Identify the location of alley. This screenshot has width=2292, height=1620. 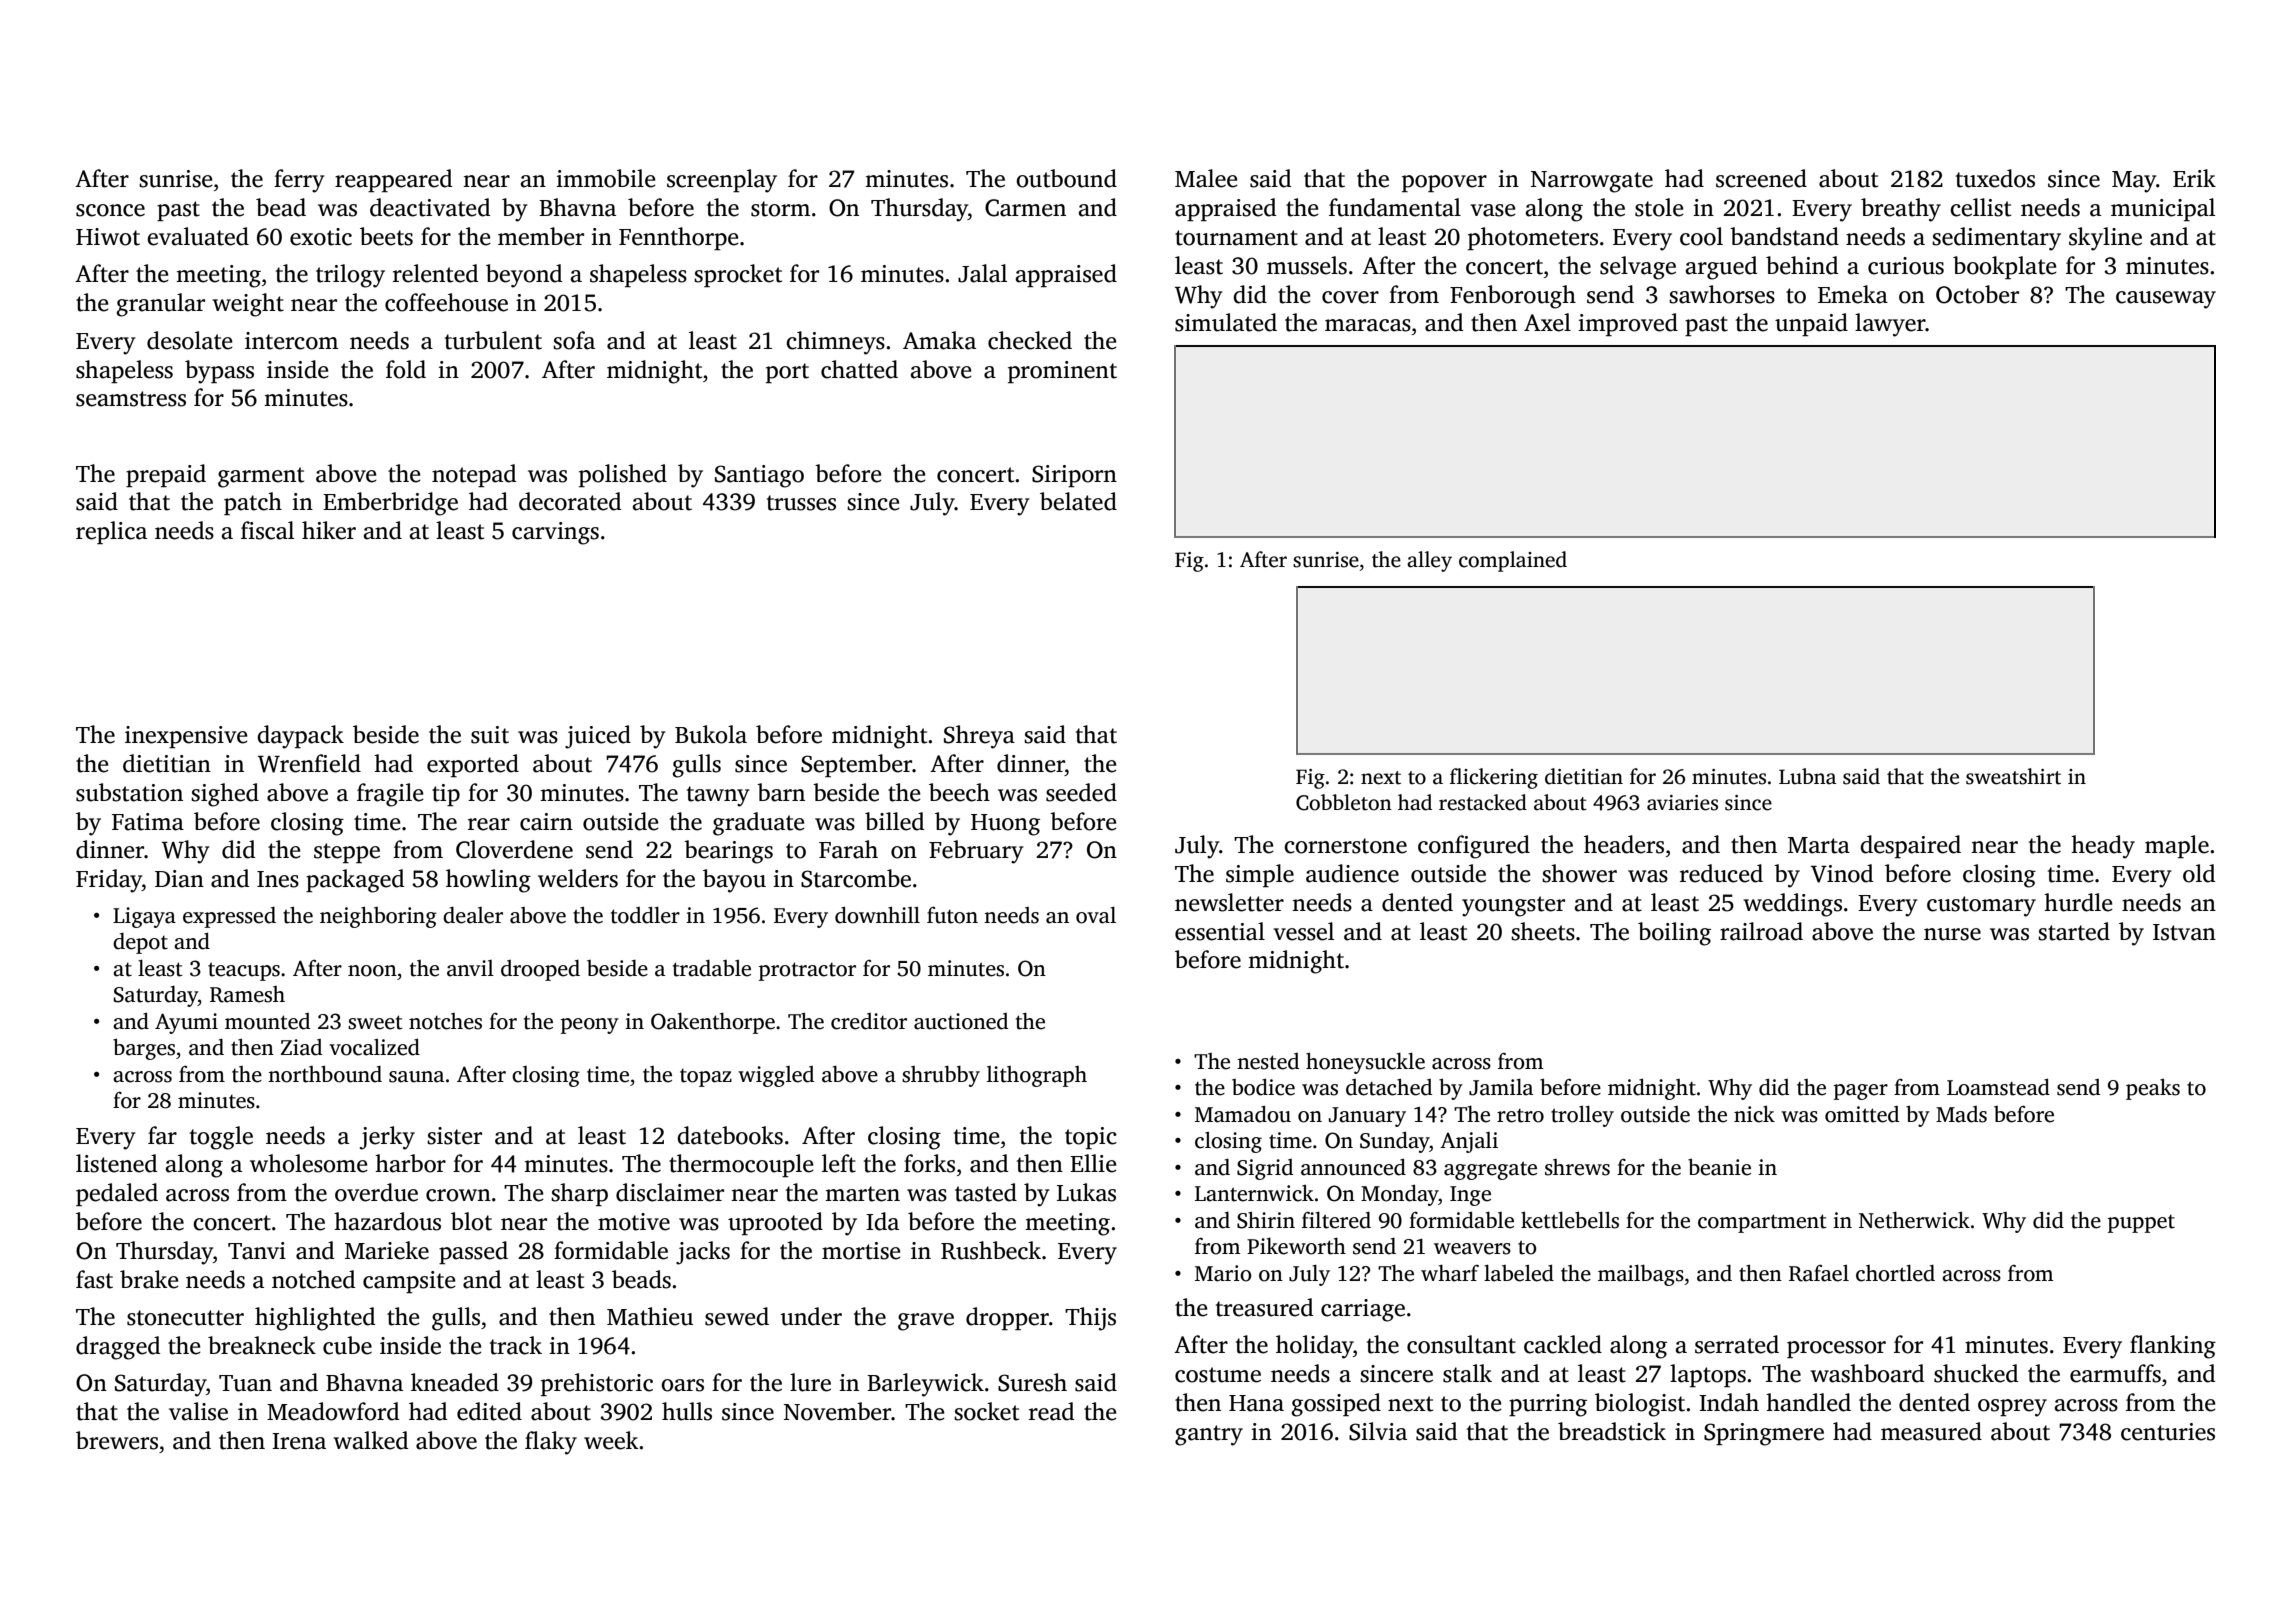
(1429, 561).
